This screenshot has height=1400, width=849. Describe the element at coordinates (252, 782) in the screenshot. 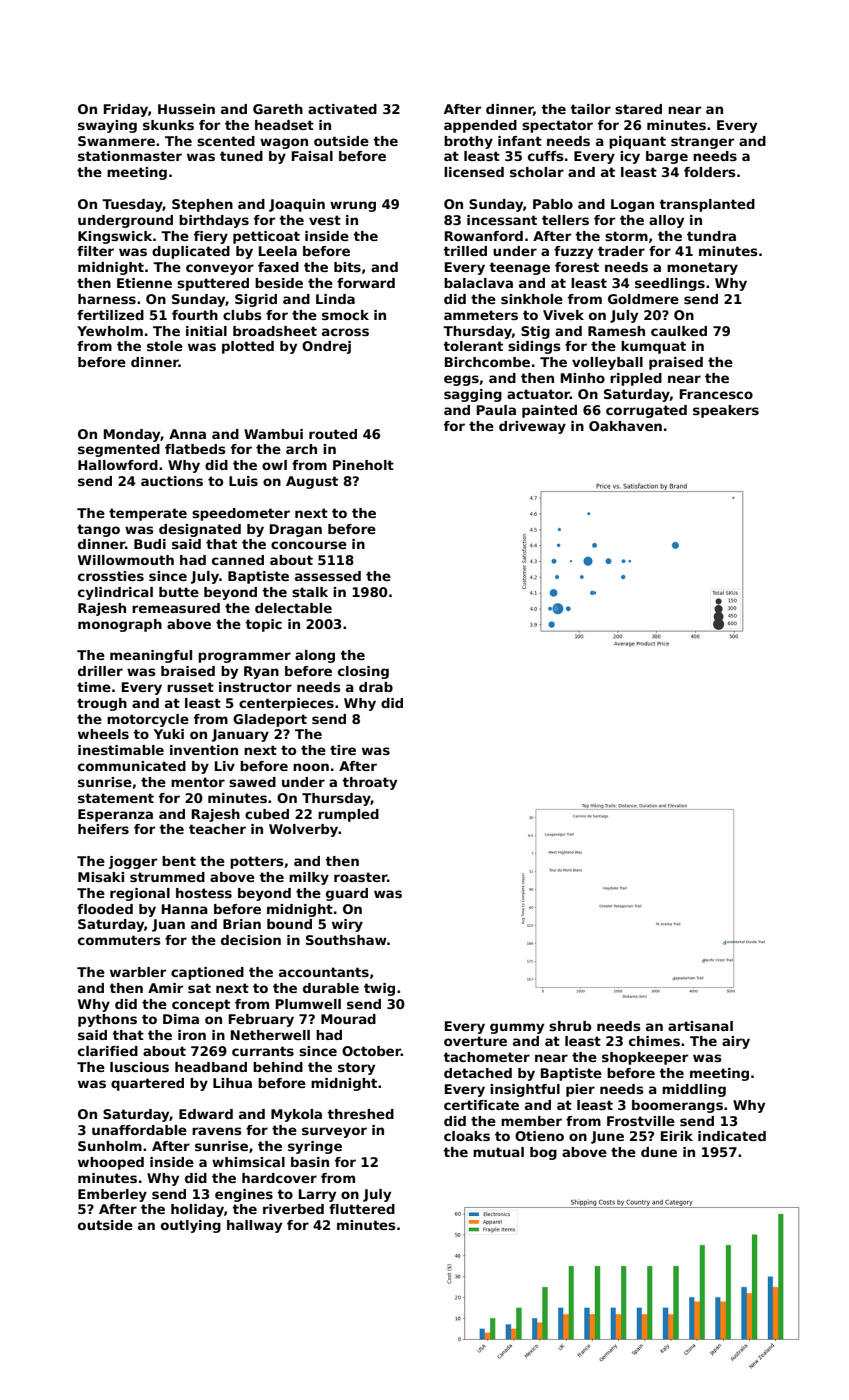

I see `sawed` at that location.
